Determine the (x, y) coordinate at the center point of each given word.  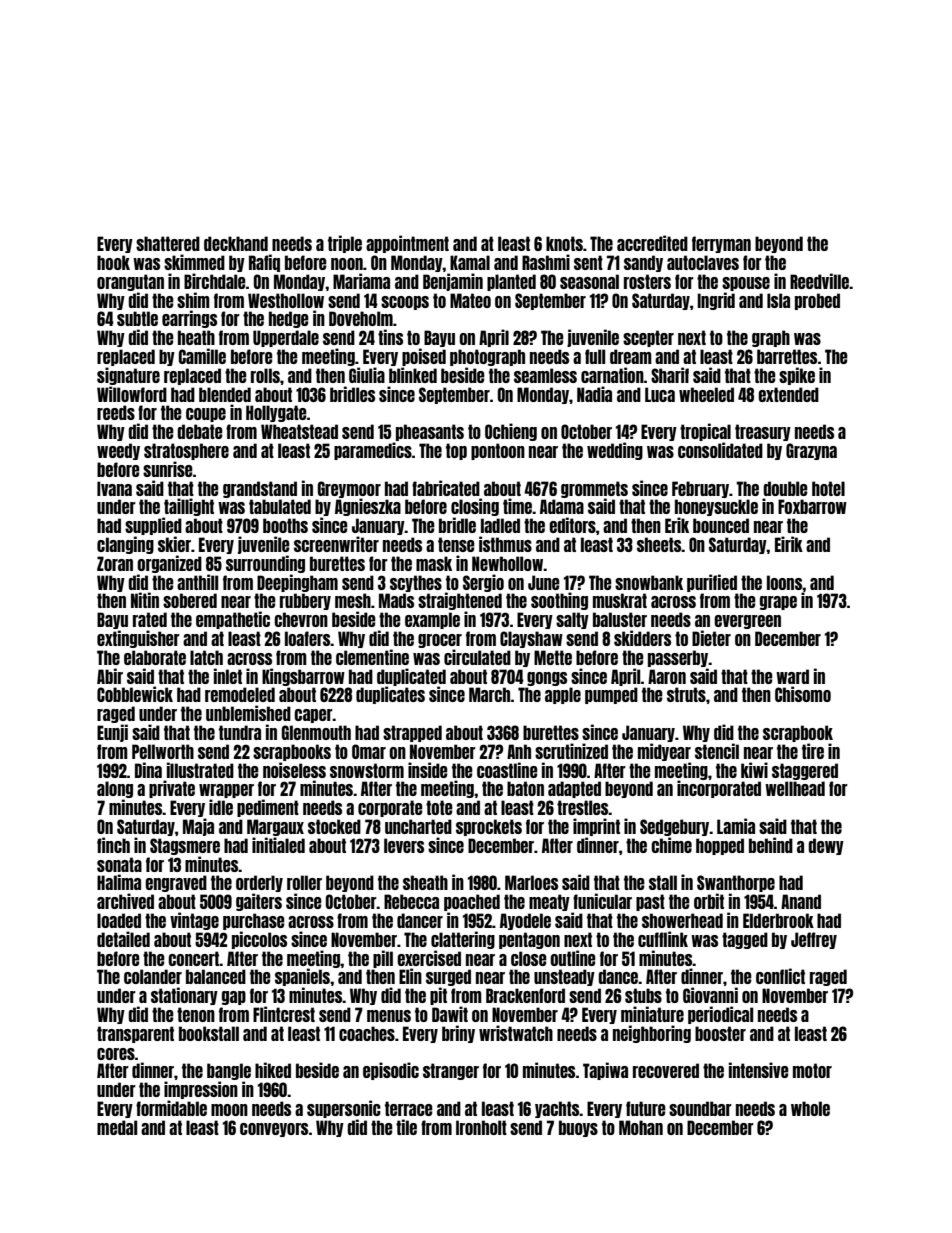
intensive (759, 1070)
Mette (553, 657)
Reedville (819, 281)
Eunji (112, 733)
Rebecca (411, 901)
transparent (135, 1034)
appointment (407, 244)
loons (785, 582)
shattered (168, 243)
